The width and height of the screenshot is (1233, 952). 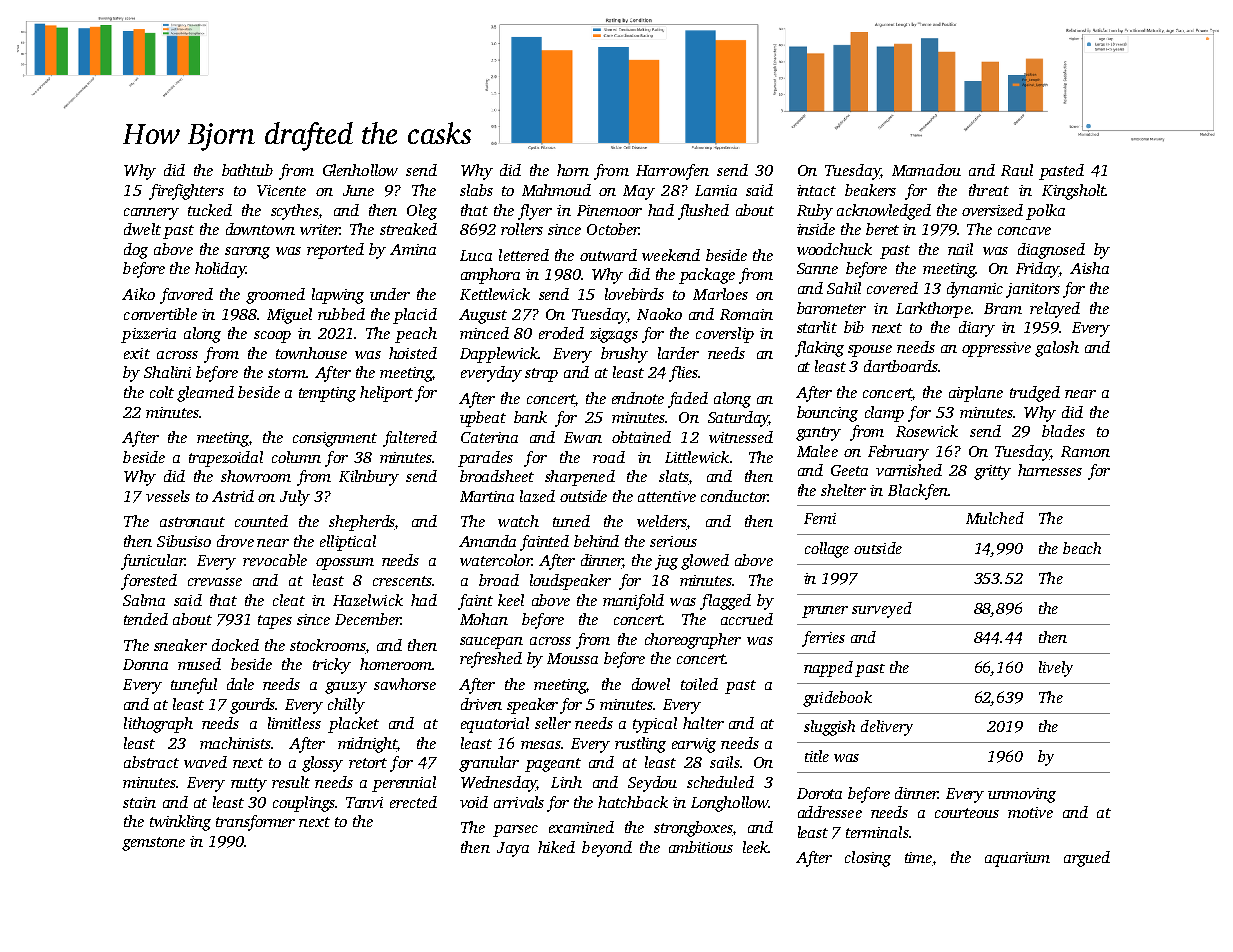 What do you see at coordinates (275, 560) in the screenshot?
I see `revocable` at bounding box center [275, 560].
